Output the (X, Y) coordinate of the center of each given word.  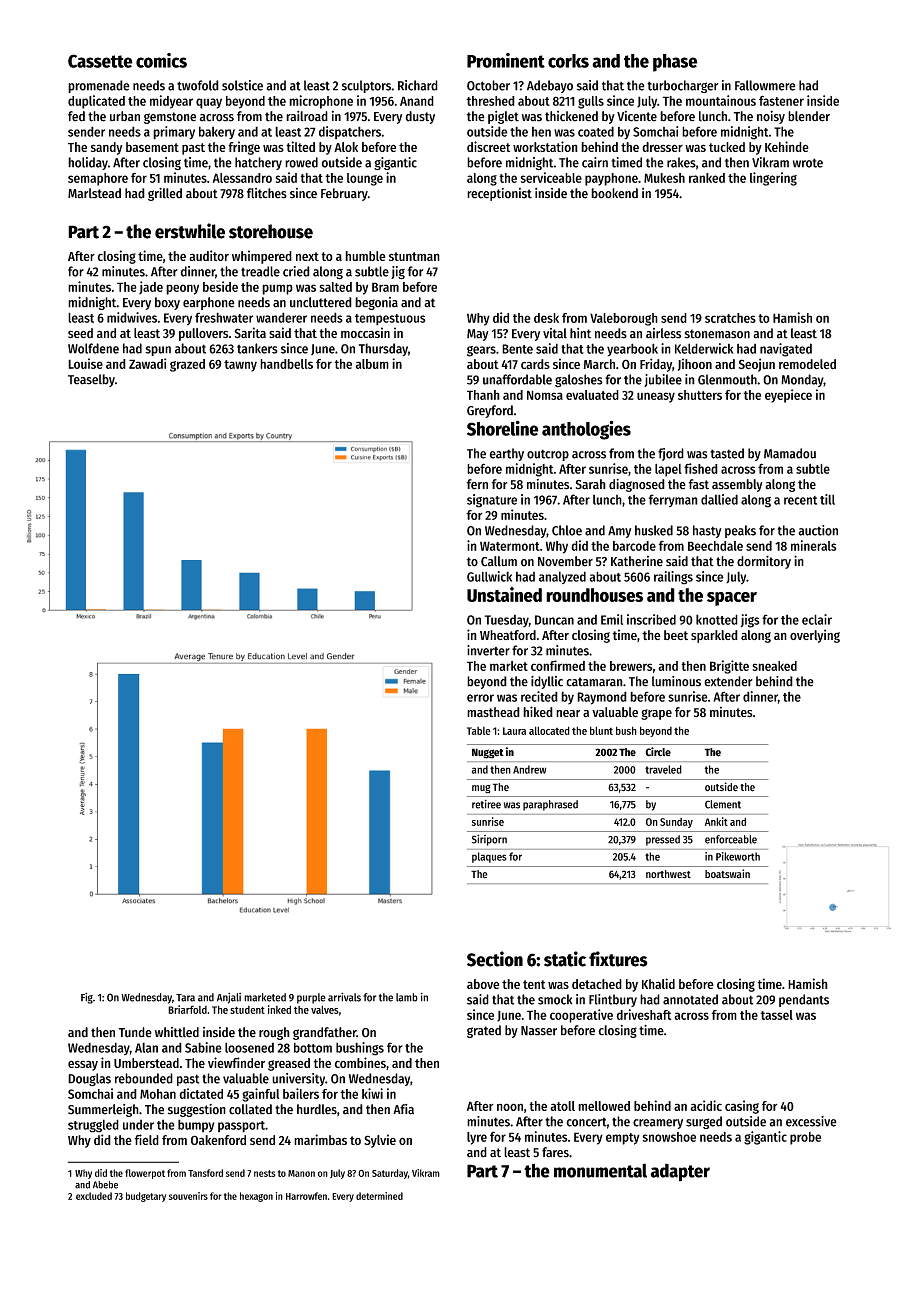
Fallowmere (765, 85)
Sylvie (380, 1141)
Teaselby (91, 380)
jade (151, 288)
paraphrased (550, 805)
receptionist (499, 194)
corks (568, 61)
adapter (680, 1172)
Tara (185, 998)
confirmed (558, 665)
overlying (815, 636)
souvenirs (188, 1196)
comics (161, 60)
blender (809, 116)
